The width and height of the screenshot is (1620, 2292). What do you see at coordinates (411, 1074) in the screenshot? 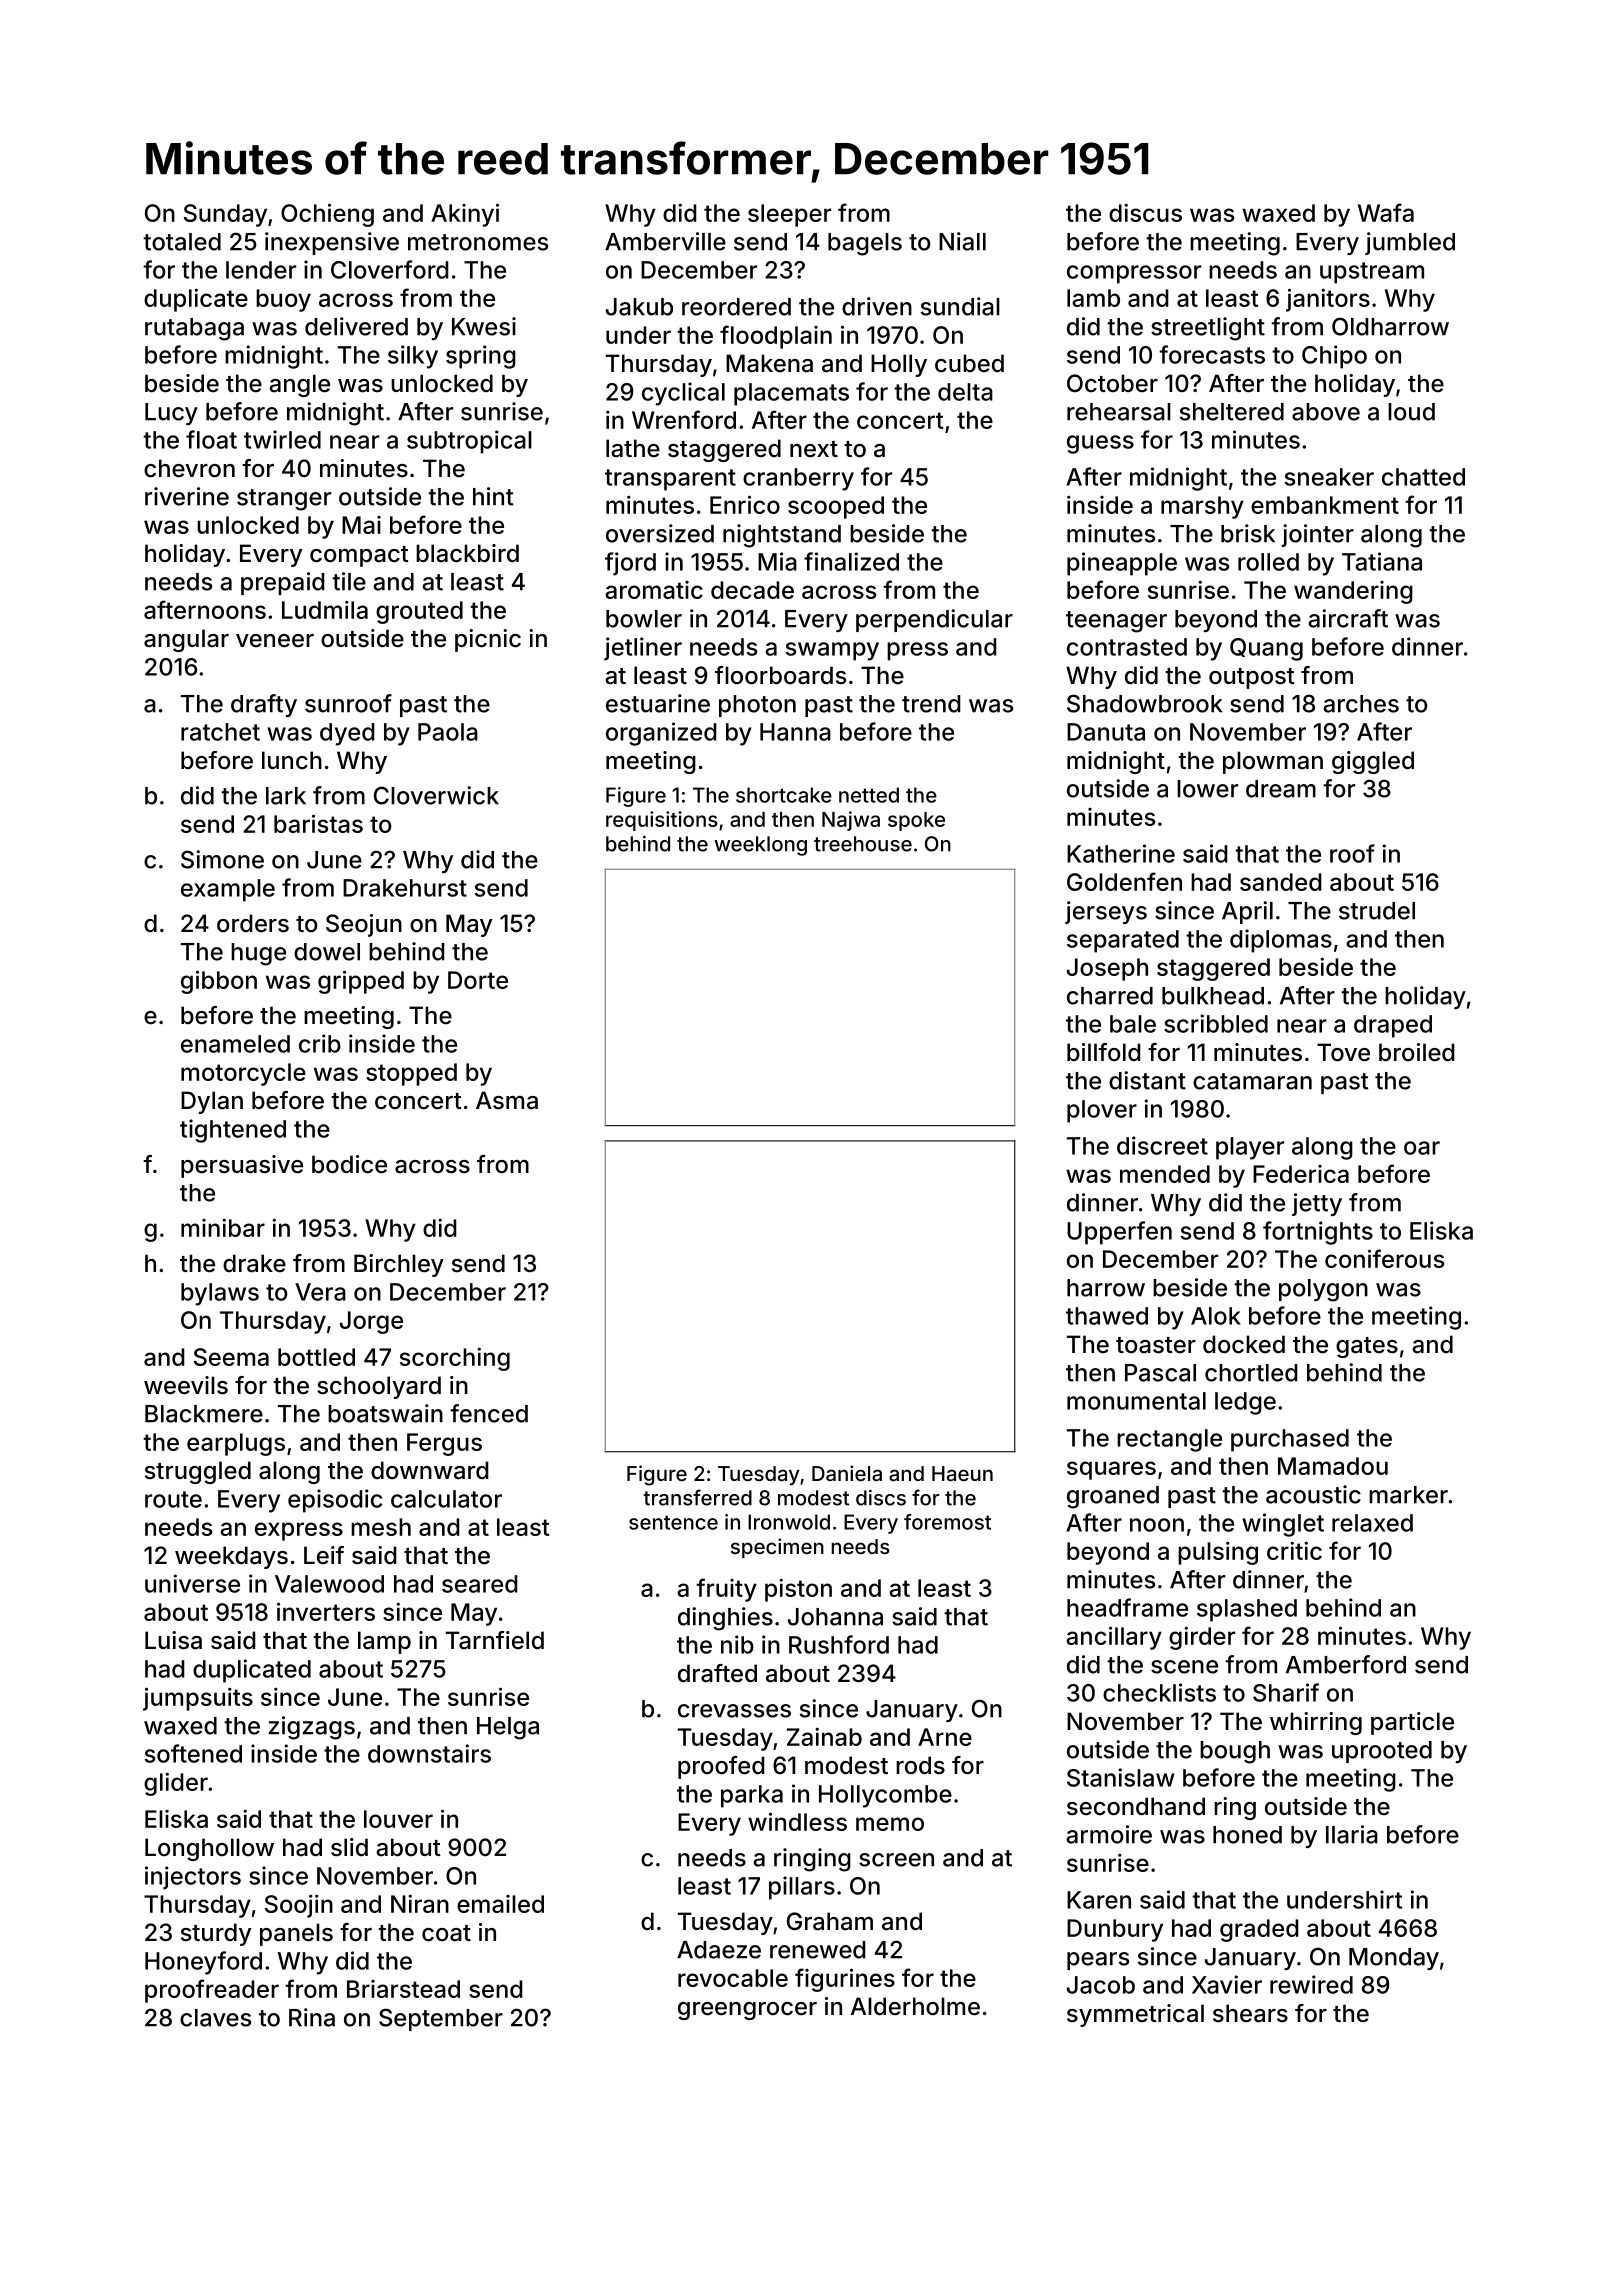
I see `stopped` at bounding box center [411, 1074].
